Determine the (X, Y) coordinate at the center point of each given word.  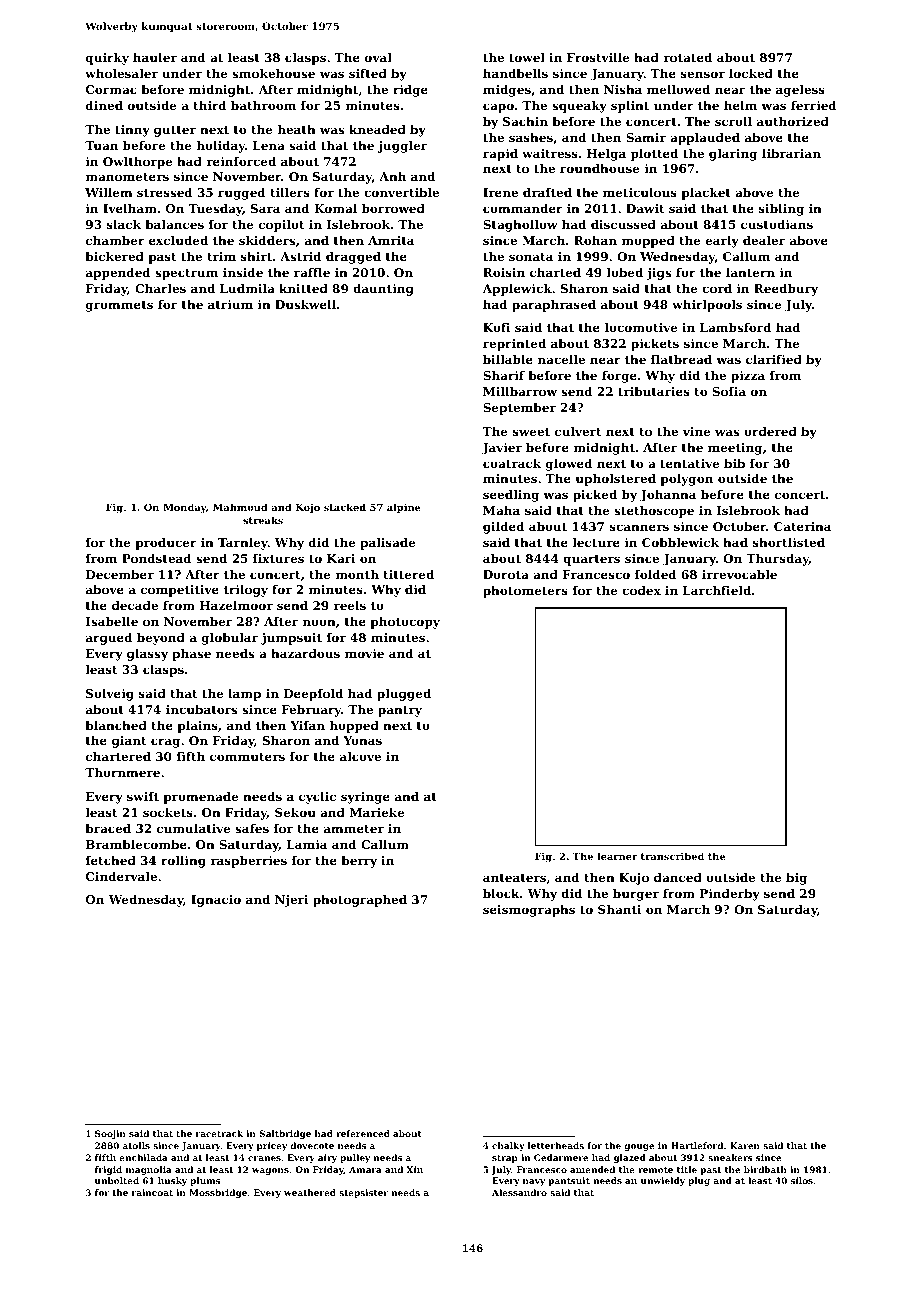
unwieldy (663, 1181)
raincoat (152, 1192)
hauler (155, 57)
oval (378, 57)
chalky (508, 1146)
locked (751, 73)
